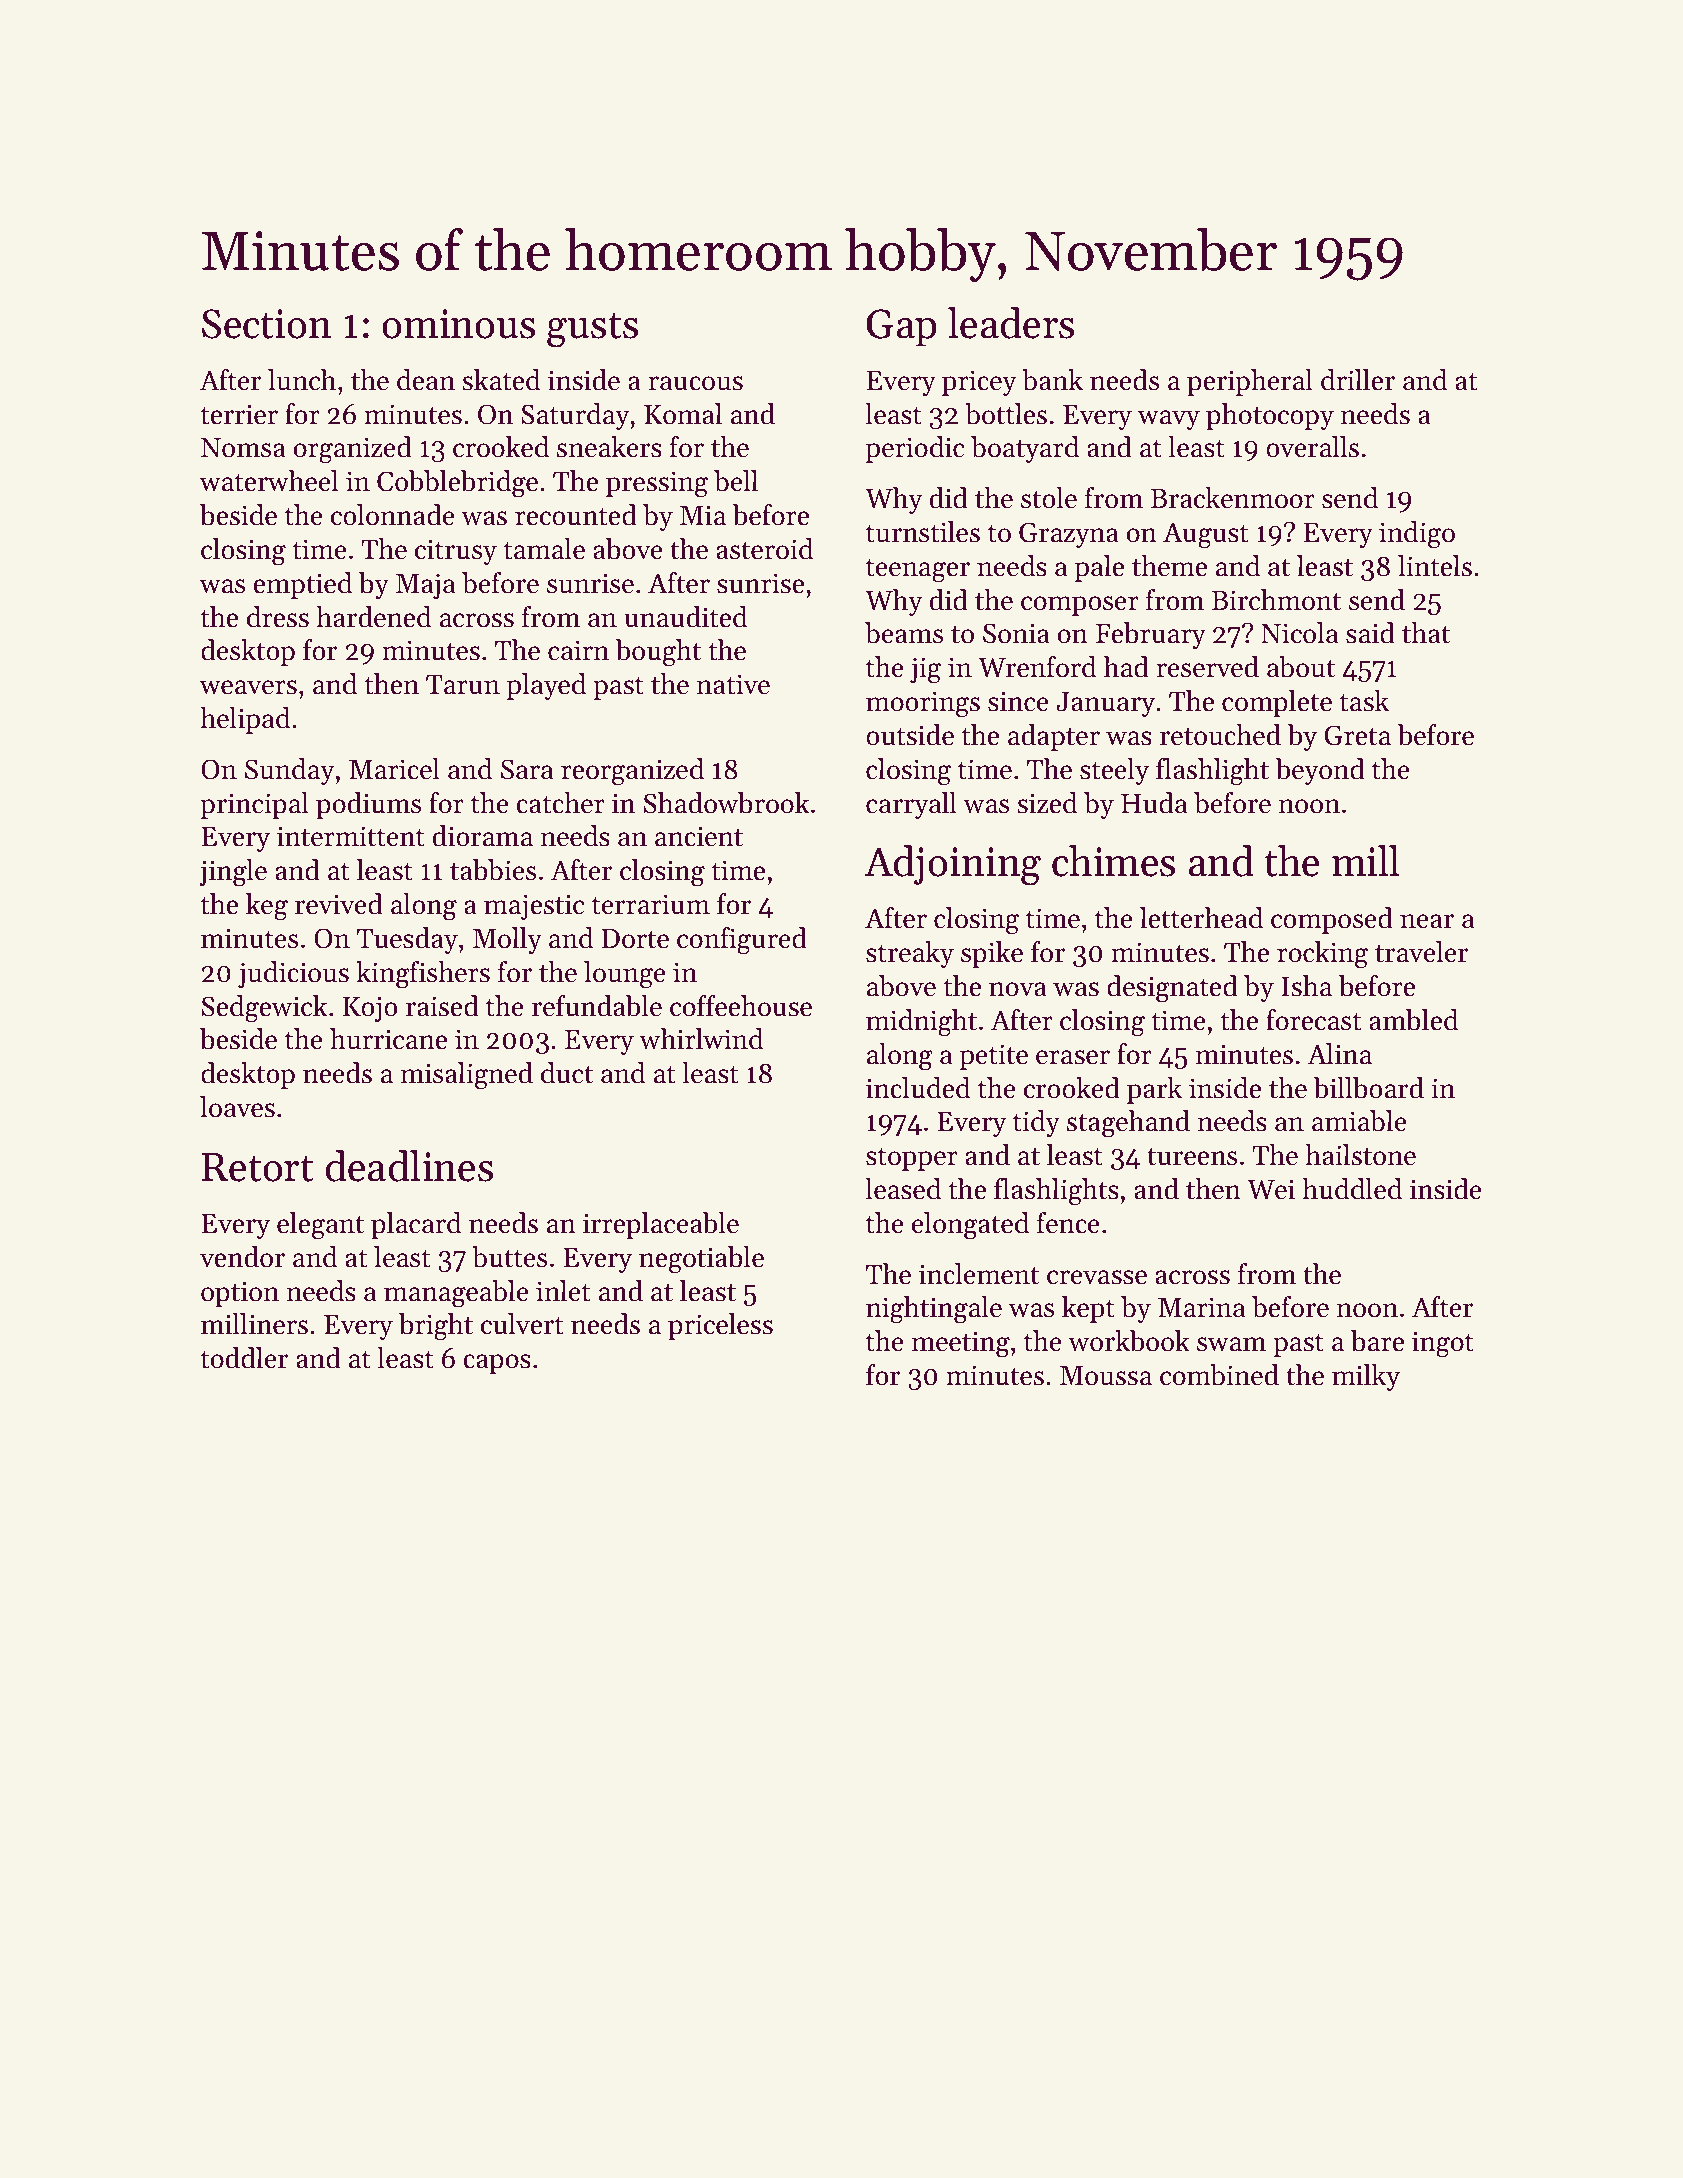 This page has width=1683, height=2178. Describe the element at coordinates (546, 686) in the page. I see `played` at that location.
